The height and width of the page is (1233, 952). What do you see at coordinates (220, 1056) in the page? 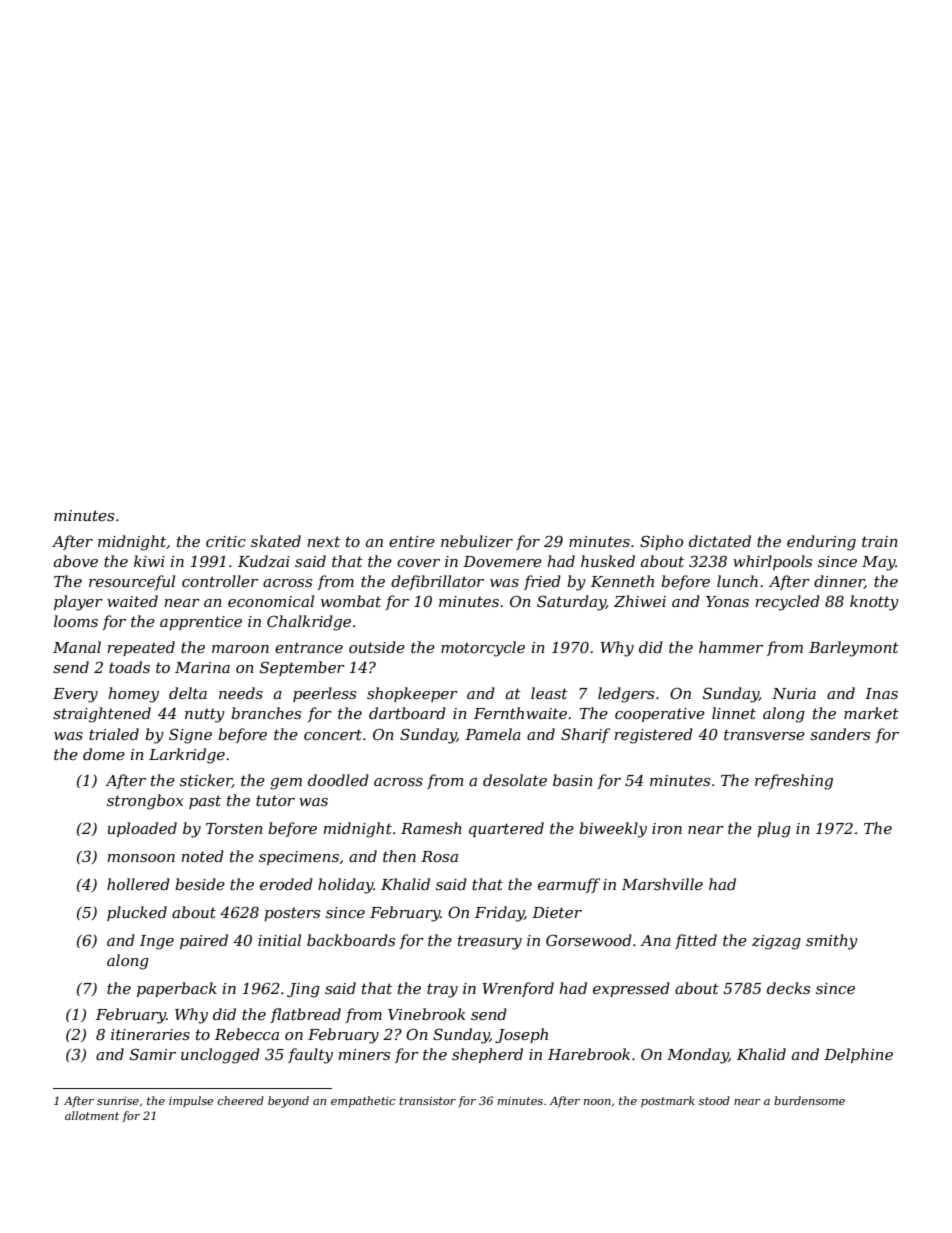
I see `unclogged` at bounding box center [220, 1056].
